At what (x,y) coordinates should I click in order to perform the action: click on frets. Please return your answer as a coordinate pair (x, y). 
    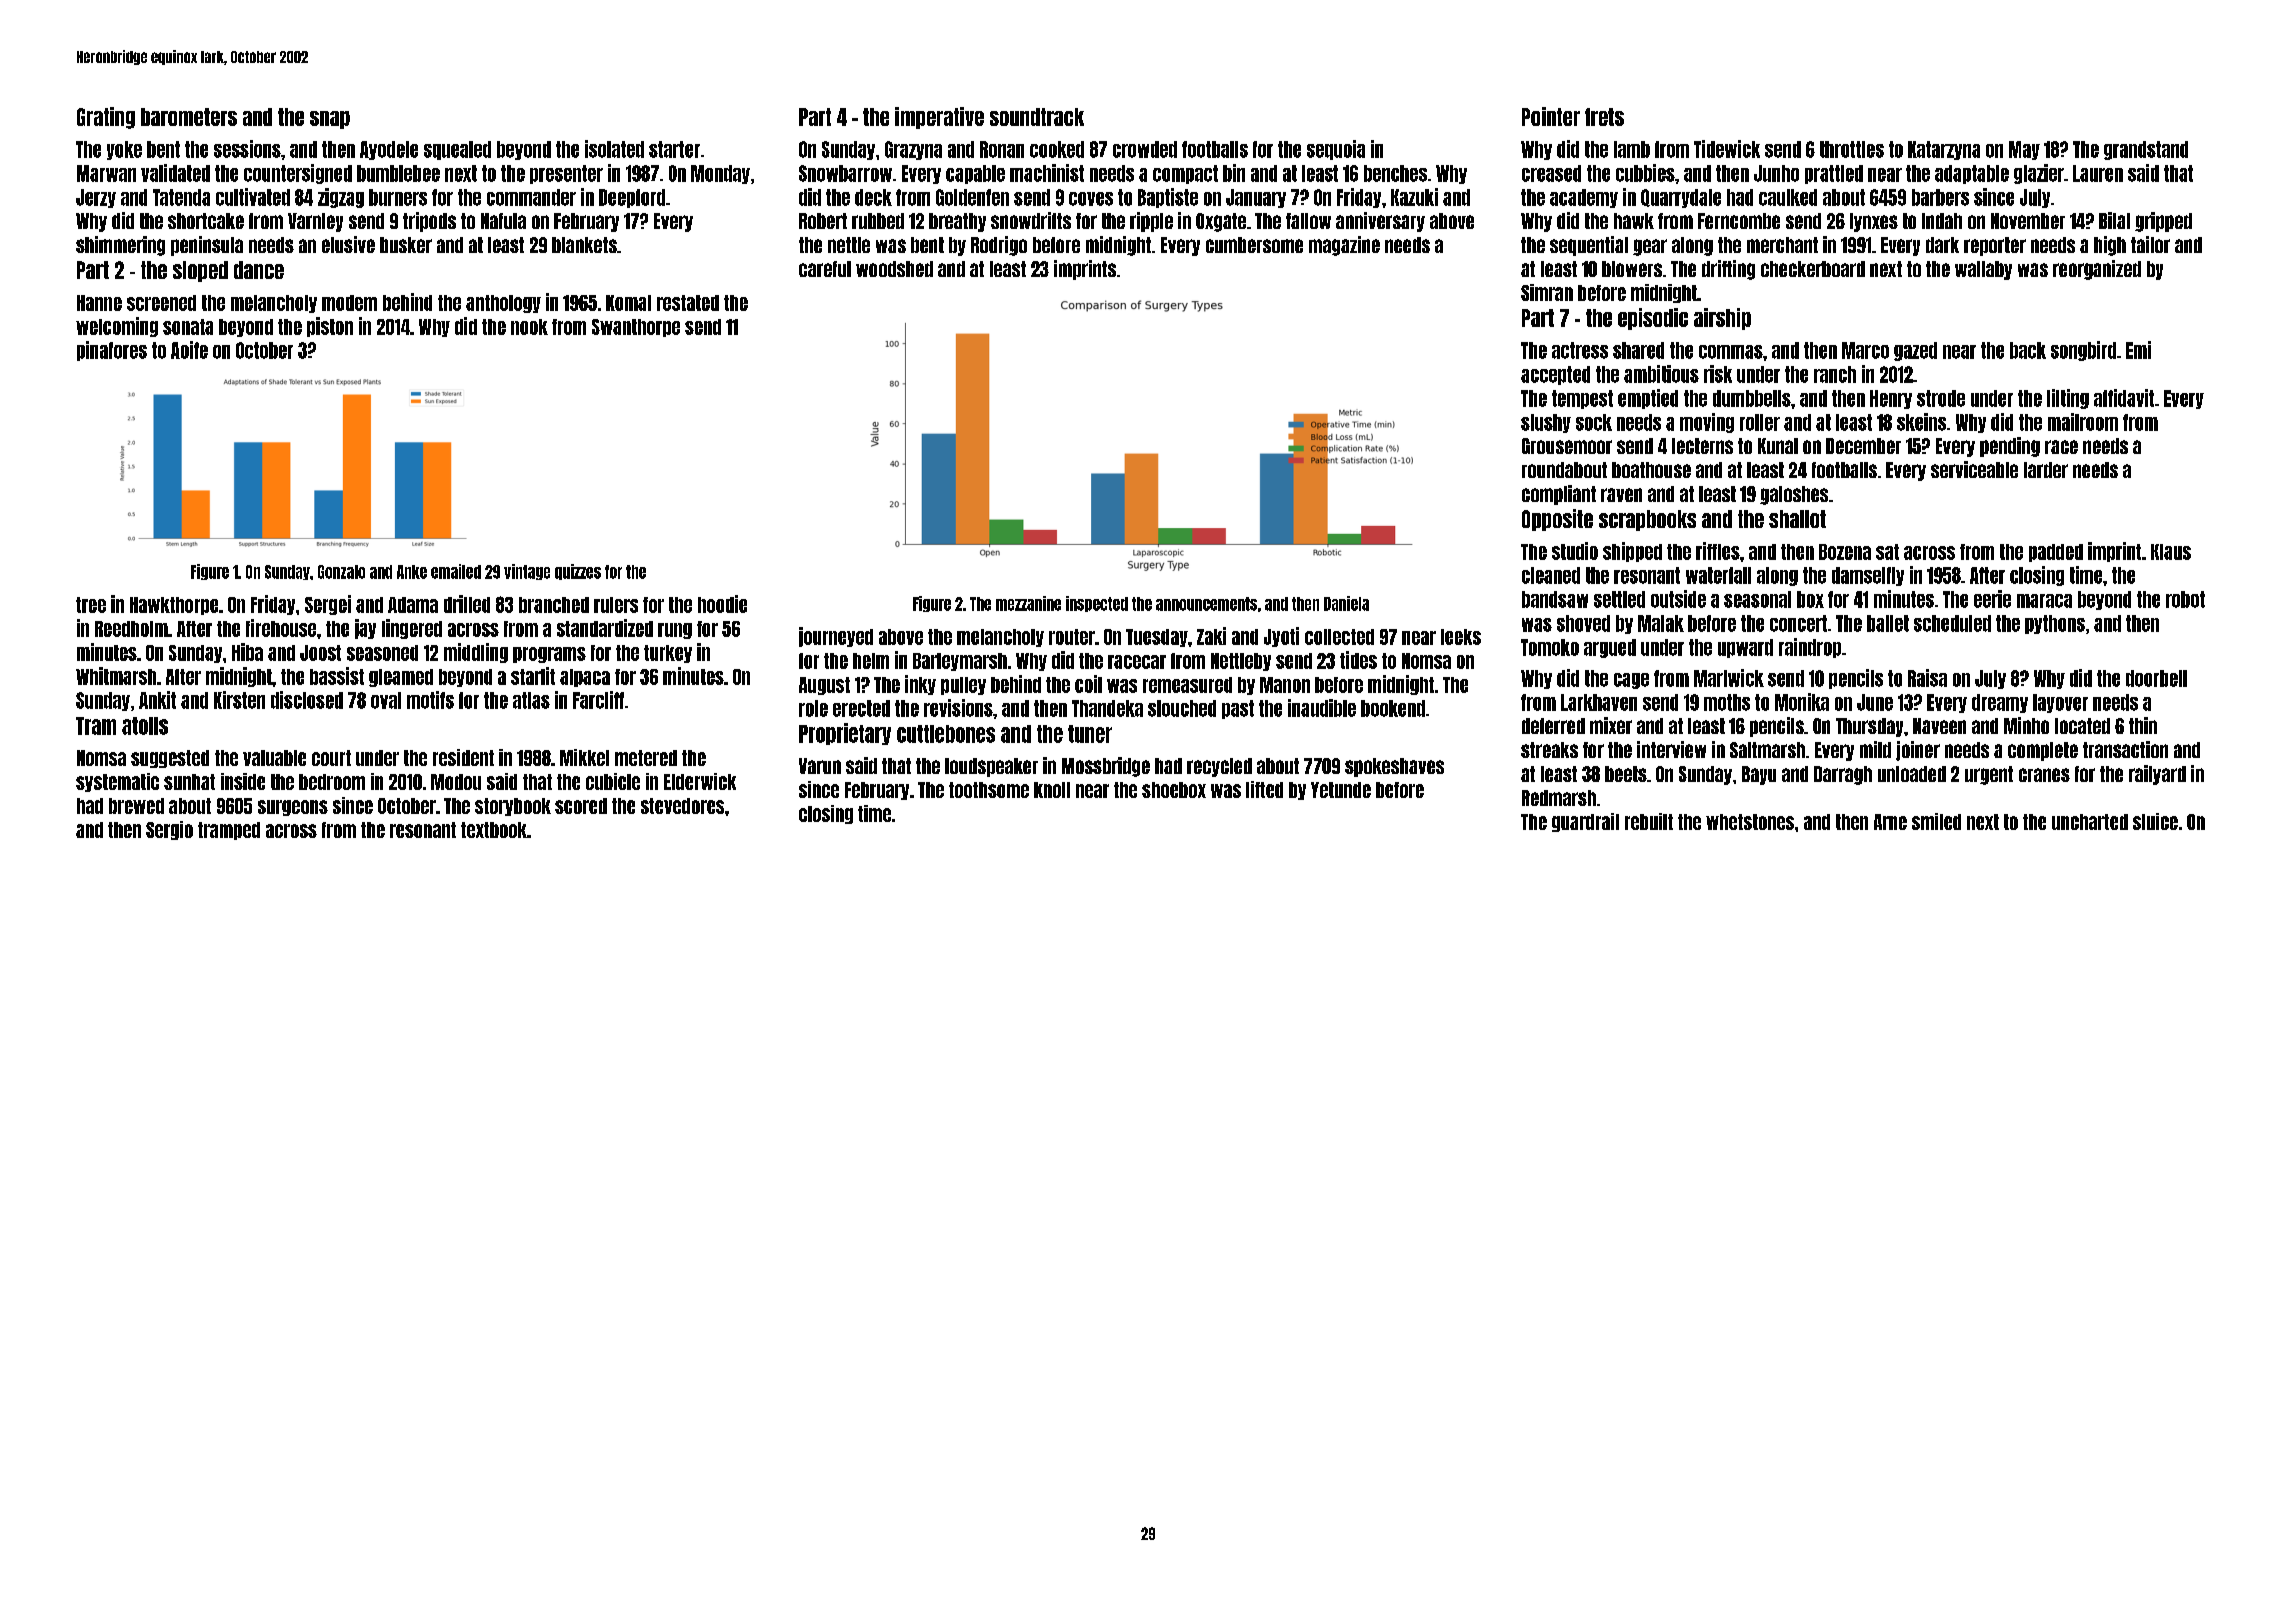
    Looking at the image, I should click on (1604, 117).
